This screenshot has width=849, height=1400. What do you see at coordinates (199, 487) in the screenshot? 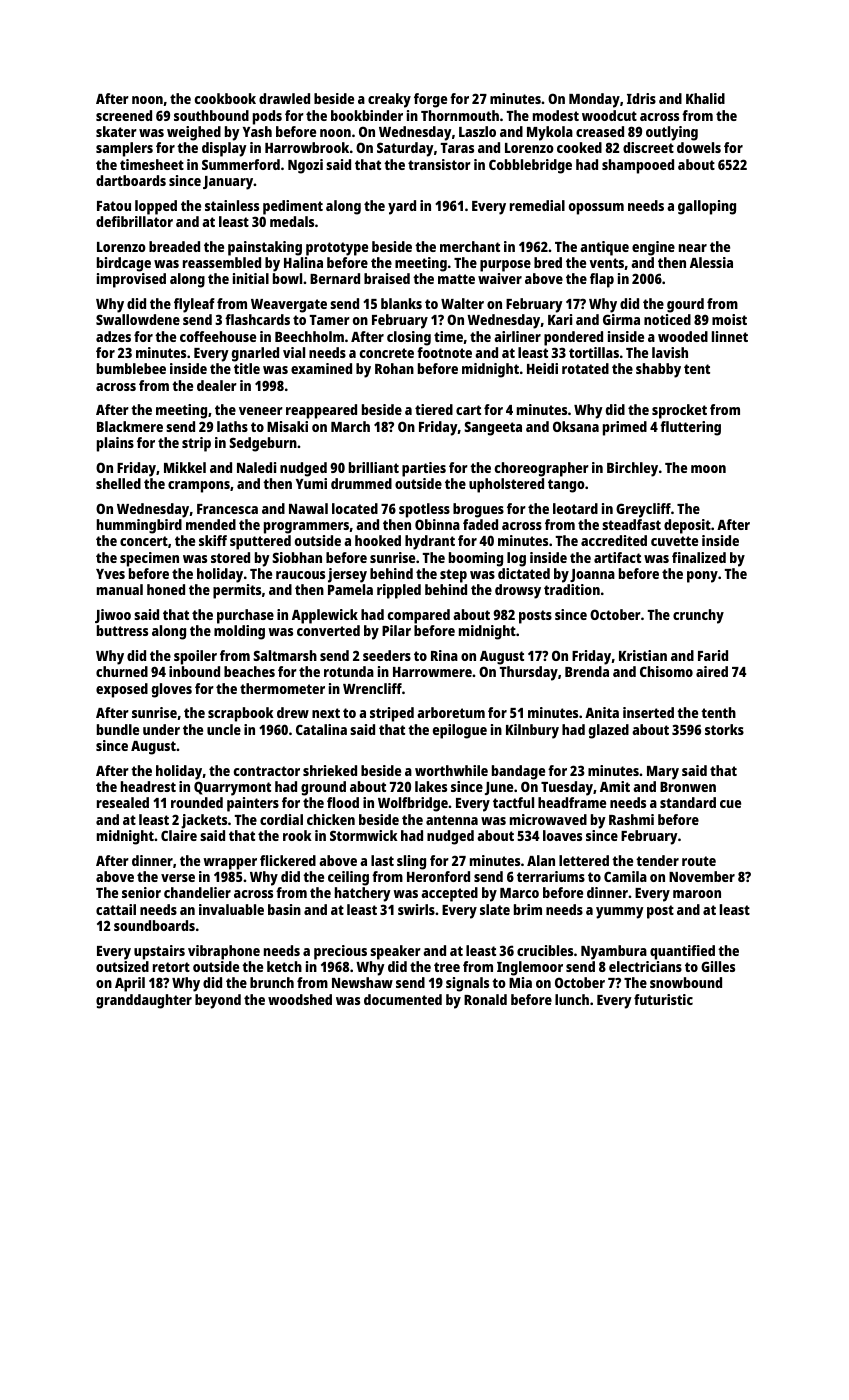
I see `crampons` at bounding box center [199, 487].
